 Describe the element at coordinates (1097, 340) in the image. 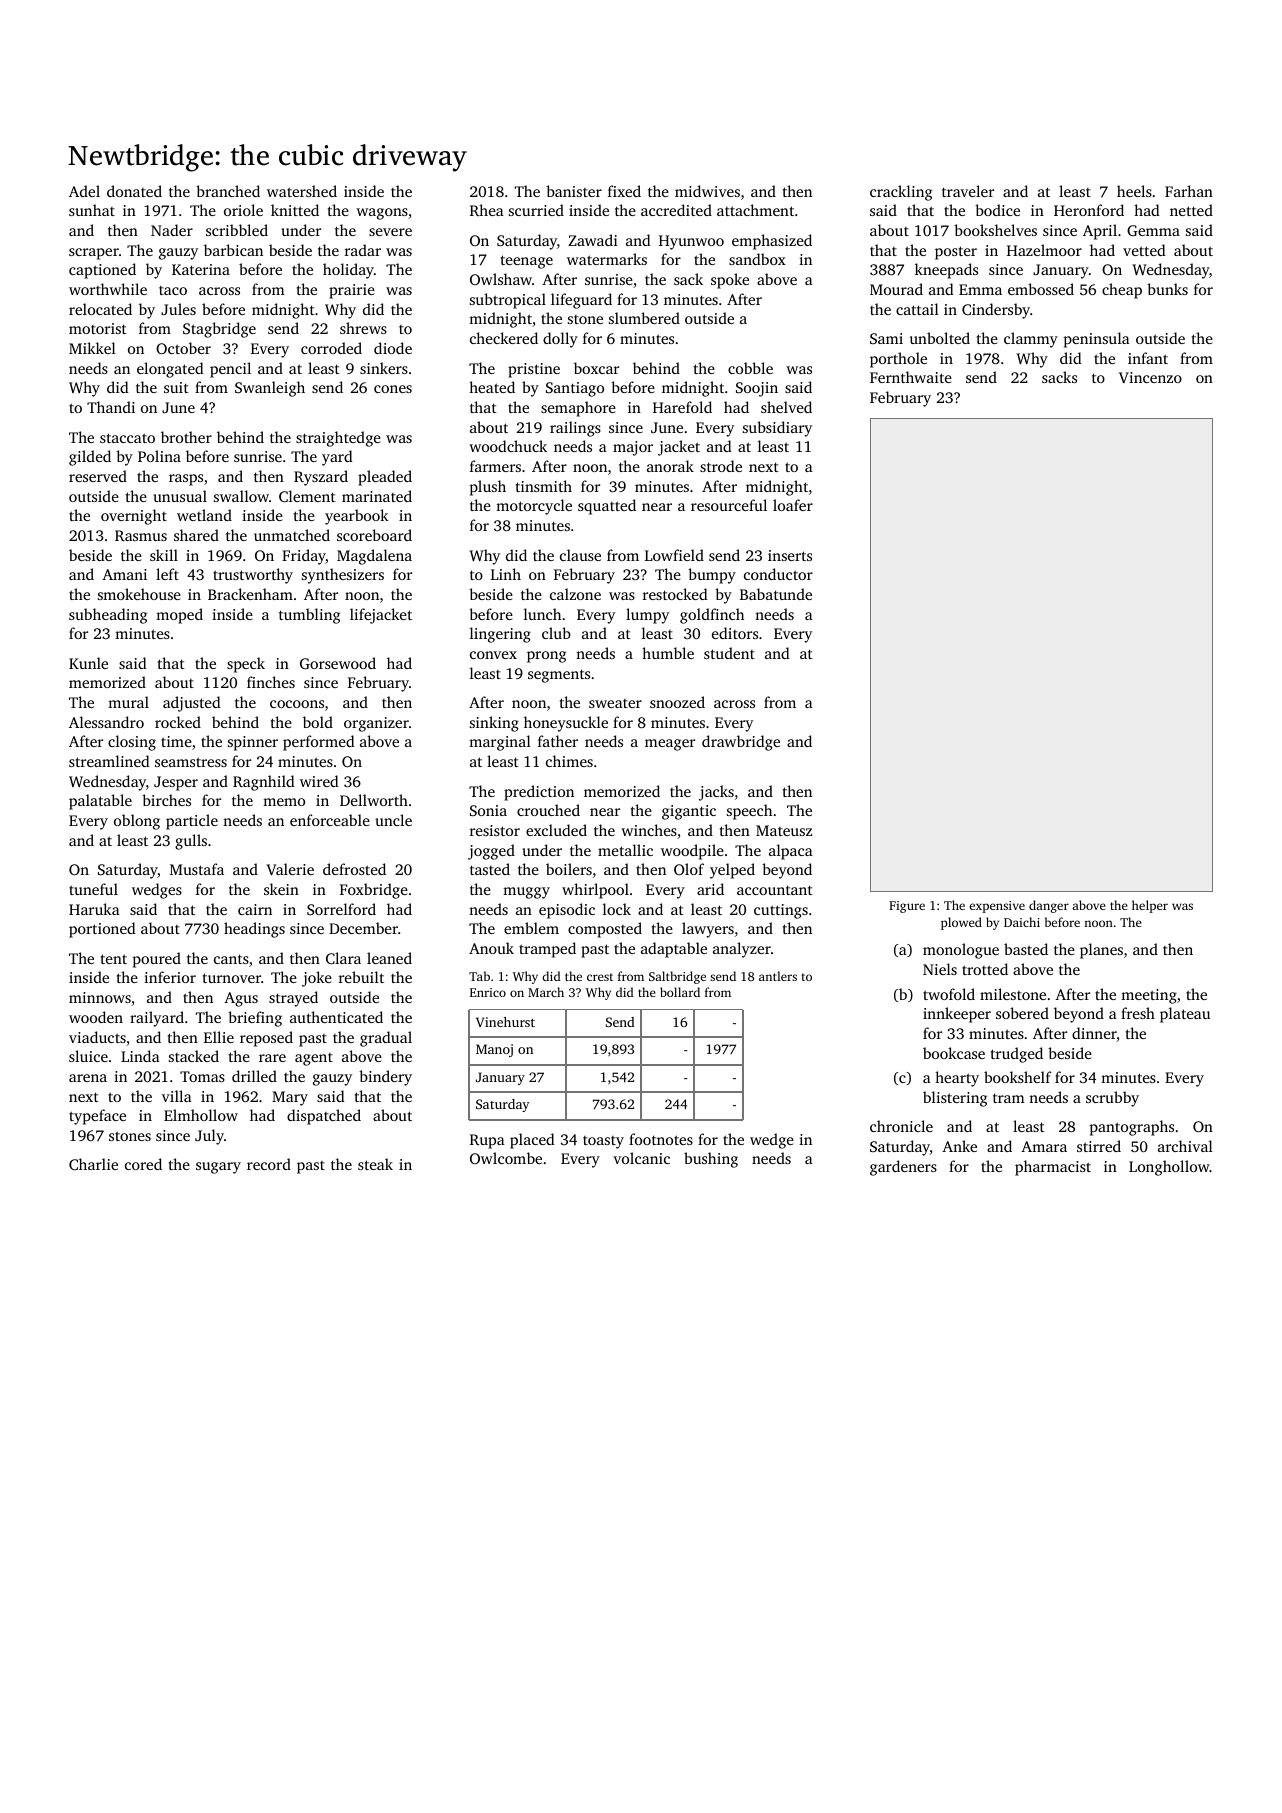

I see `peninsula` at that location.
